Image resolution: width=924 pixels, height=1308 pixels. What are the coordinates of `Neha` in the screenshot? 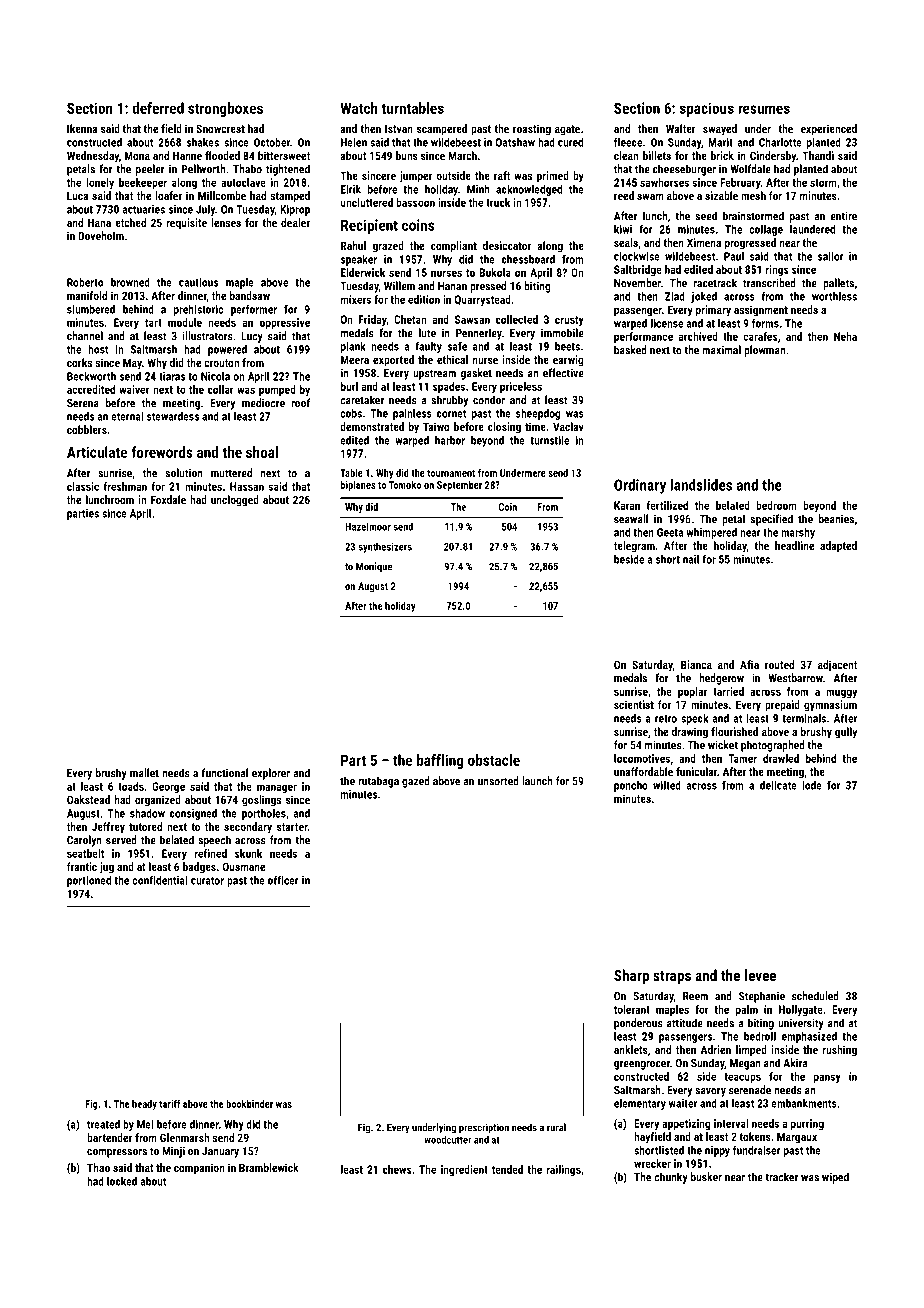 It's located at (845, 336).
